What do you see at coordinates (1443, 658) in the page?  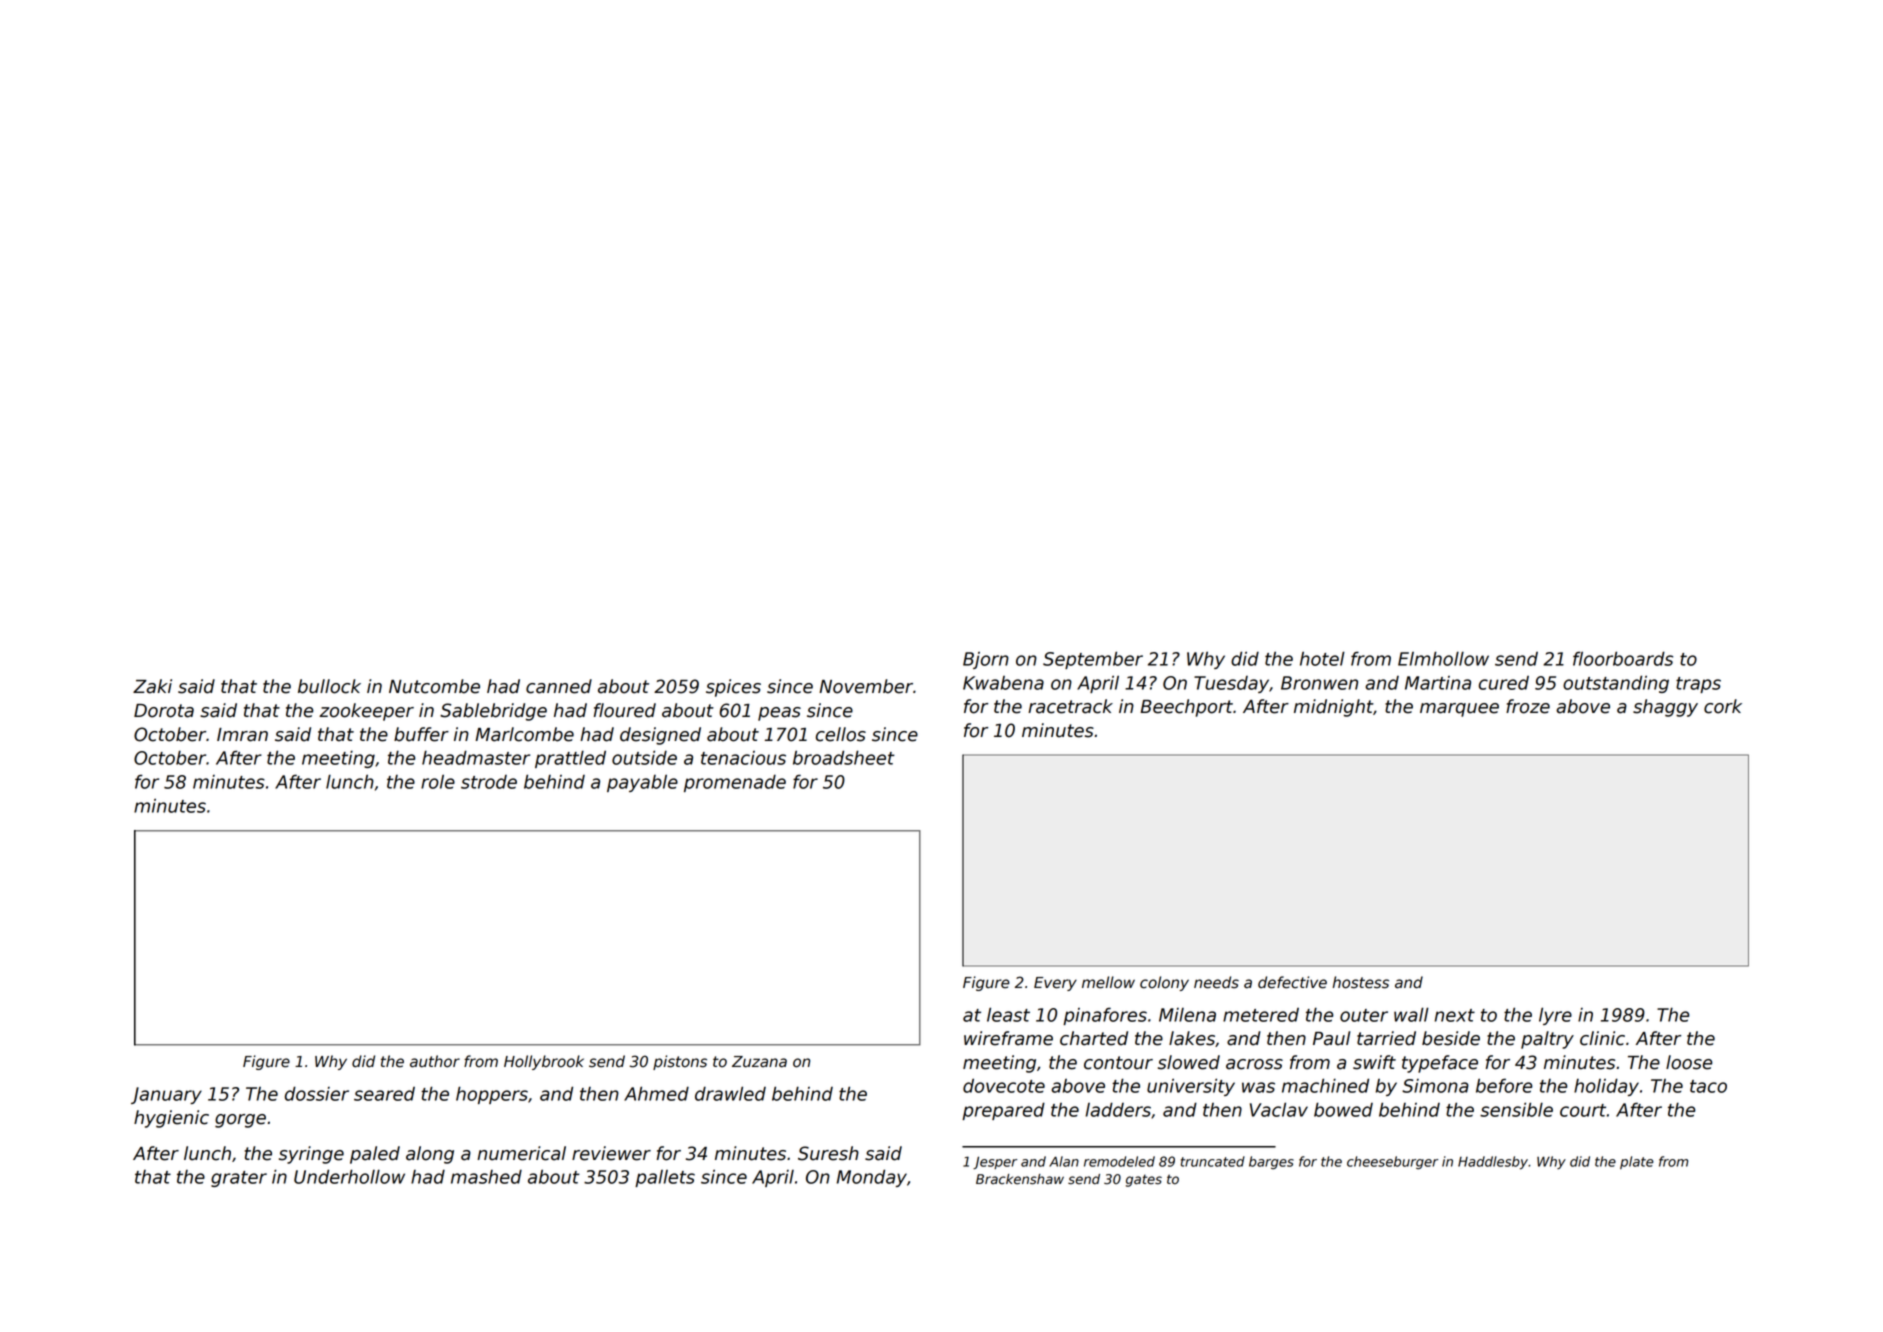 I see `Elmhollow` at bounding box center [1443, 658].
